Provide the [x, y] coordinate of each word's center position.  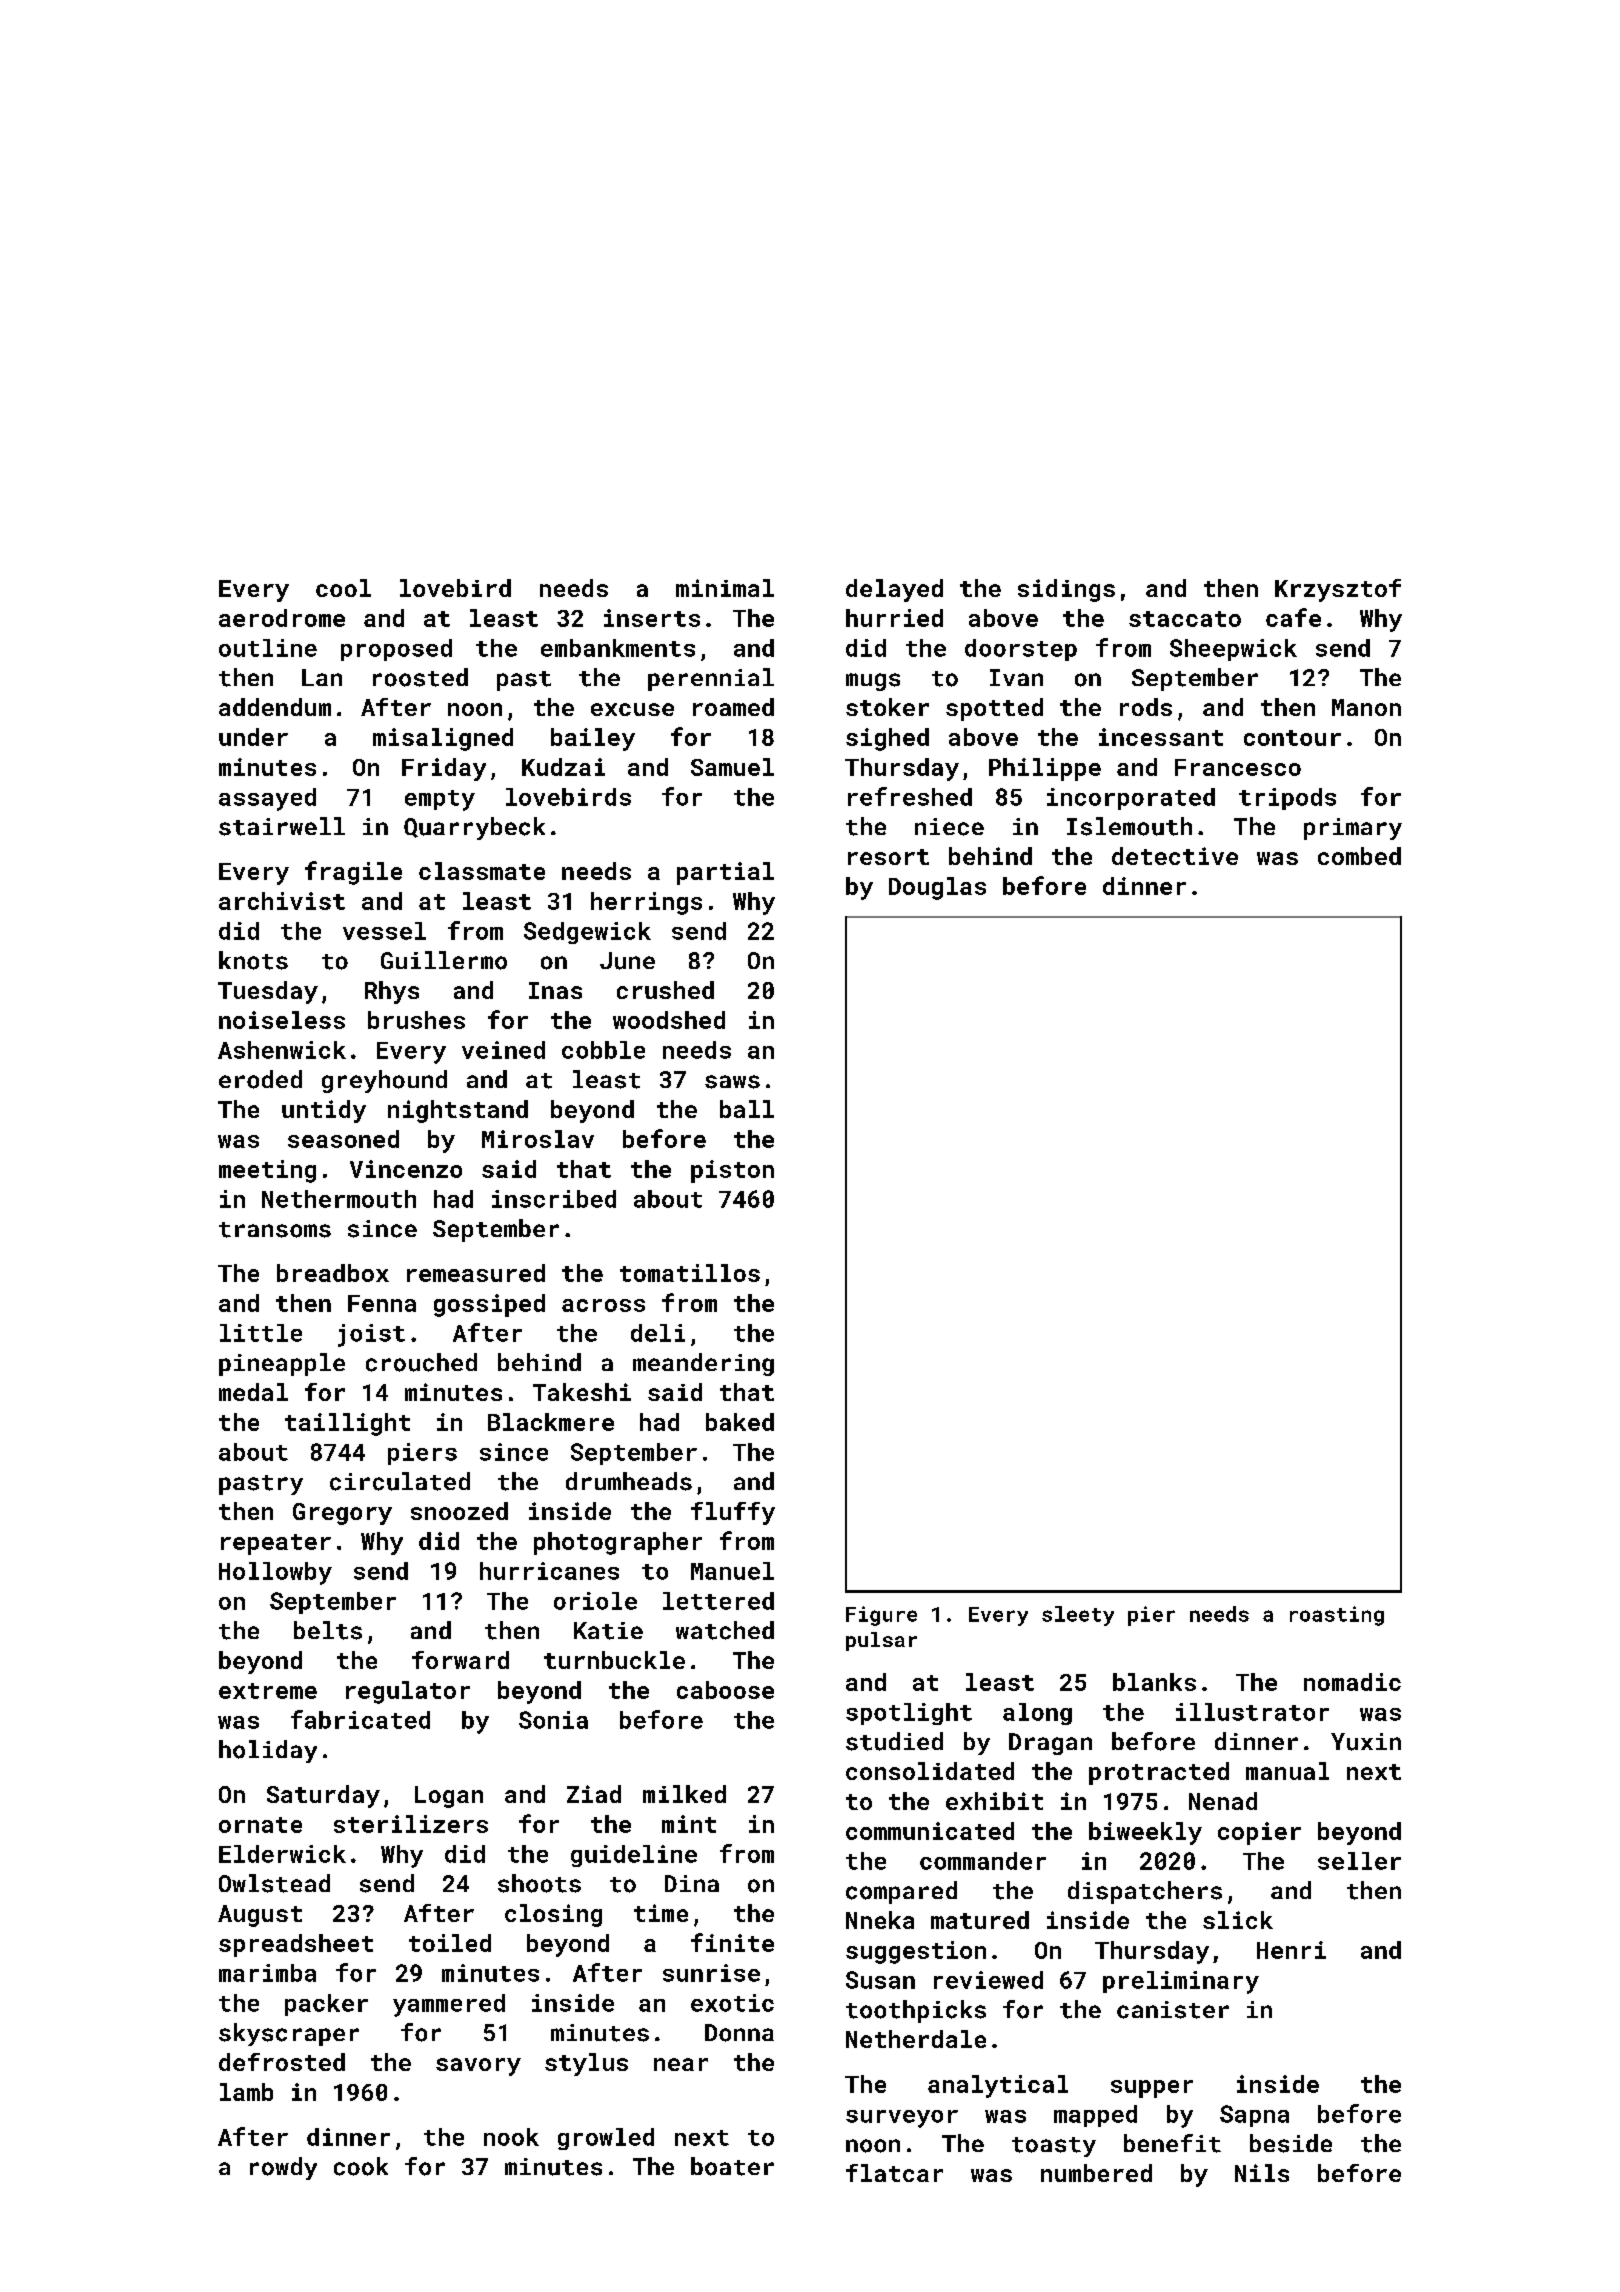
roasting [1337, 1616]
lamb [246, 2092]
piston [732, 1171]
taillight [347, 1424]
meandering [703, 1364]
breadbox [333, 1273]
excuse [632, 709]
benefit [1172, 2143]
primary [1353, 829]
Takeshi [582, 1392]
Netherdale [916, 2039]
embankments [618, 648]
